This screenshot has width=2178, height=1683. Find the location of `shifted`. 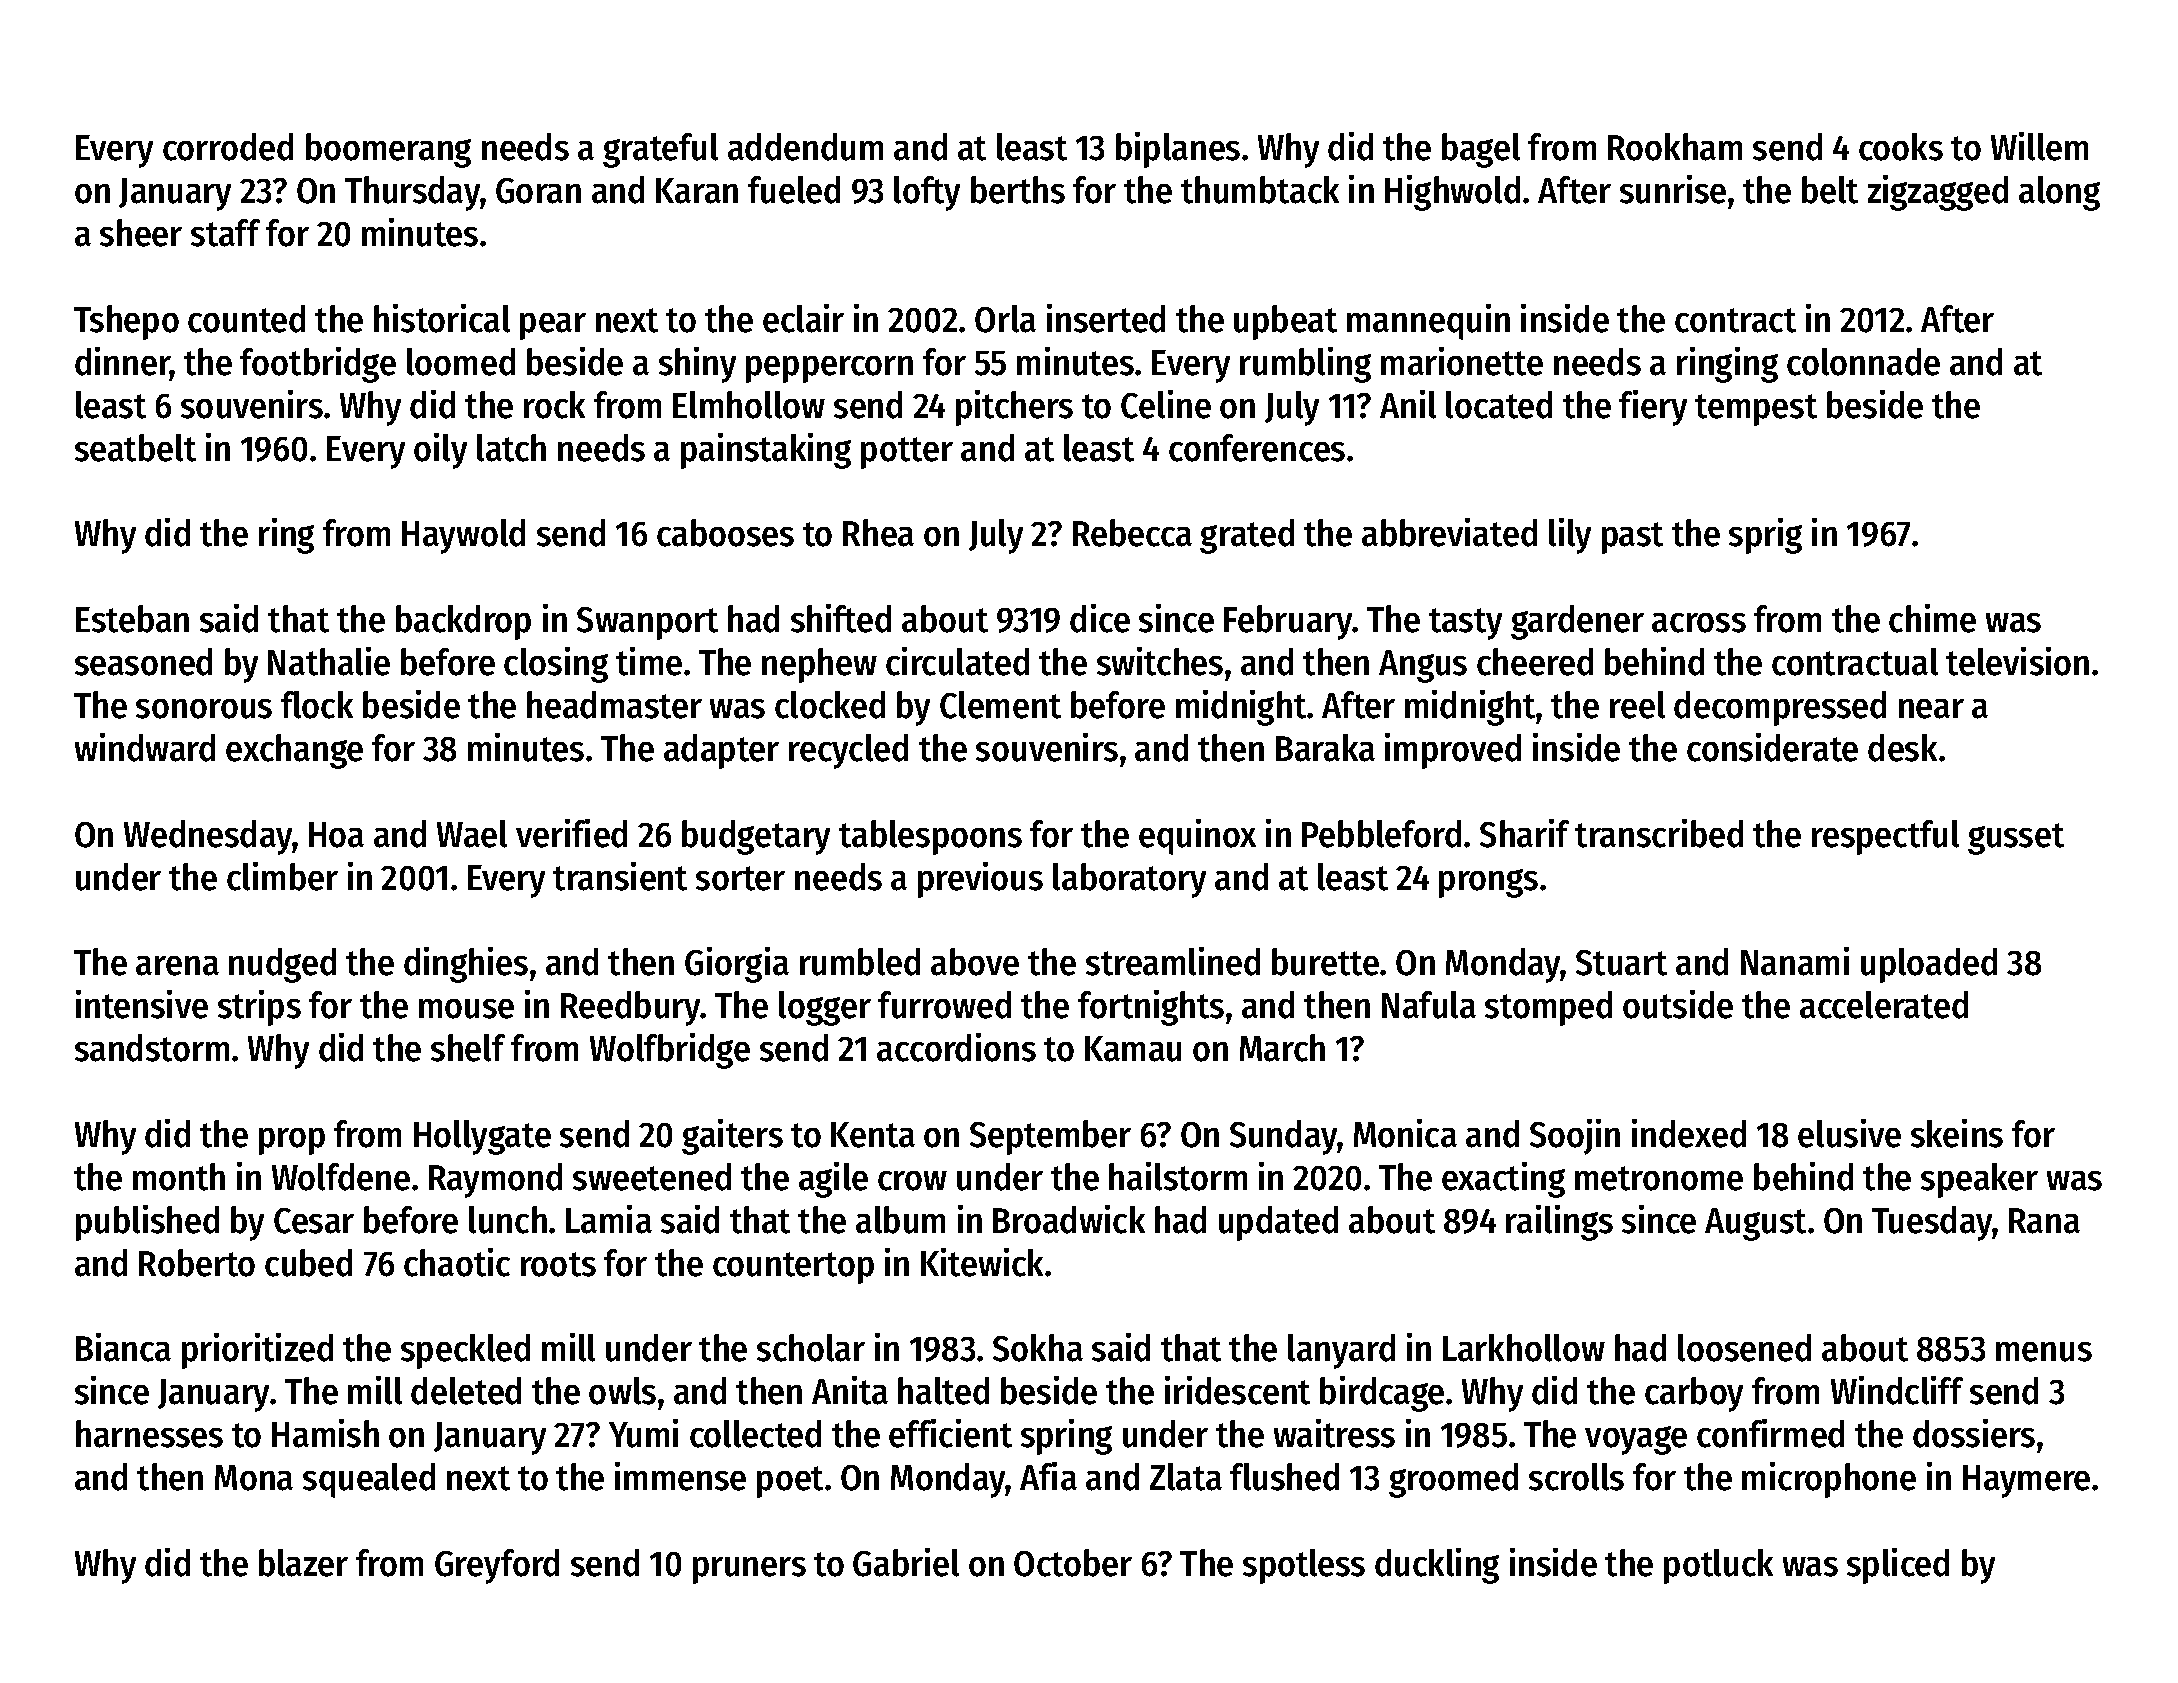

shifted is located at coordinates (841, 618).
